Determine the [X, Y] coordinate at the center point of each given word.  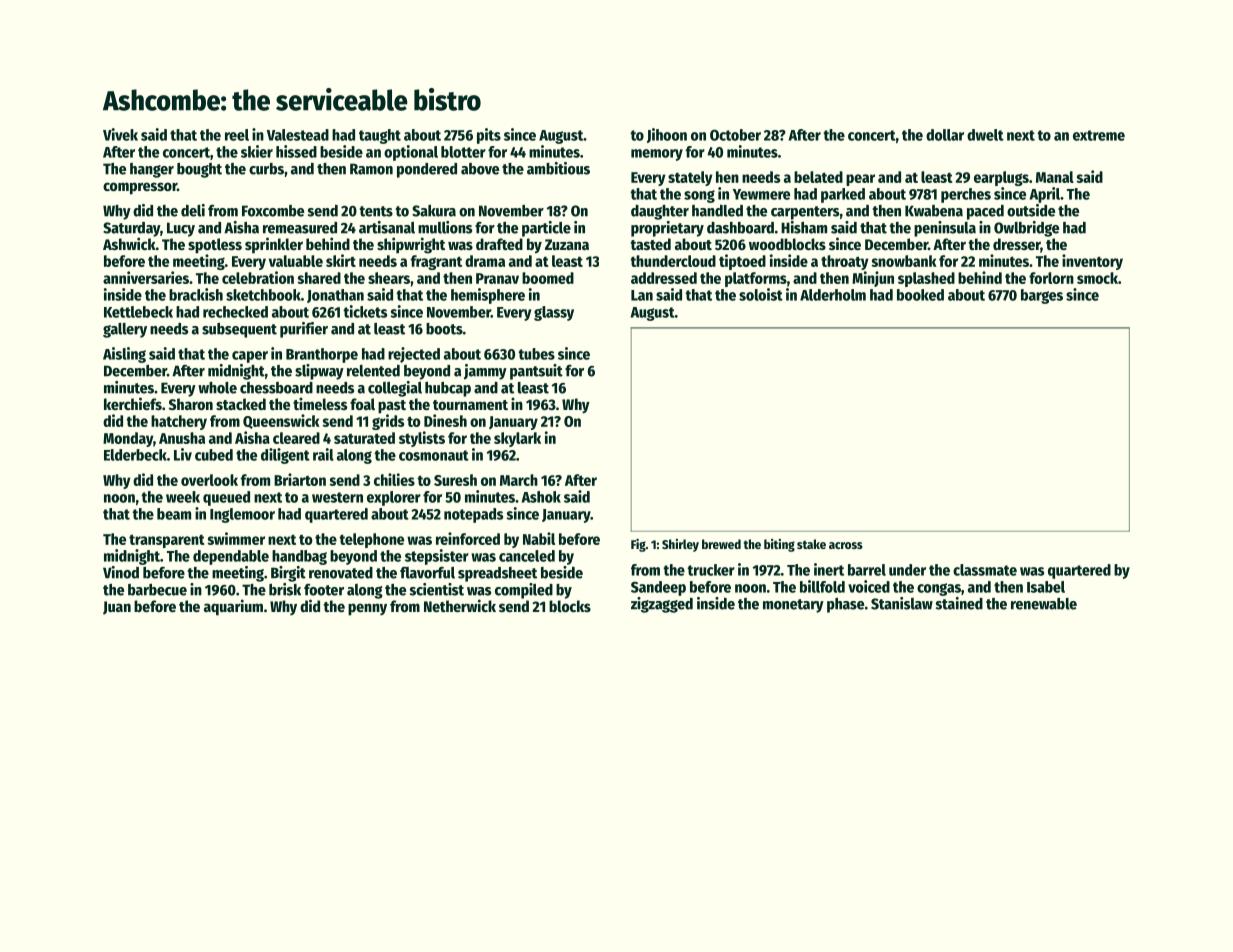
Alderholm [833, 295]
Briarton [300, 479]
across [846, 545]
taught [380, 136]
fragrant [436, 262]
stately [690, 178]
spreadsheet [497, 574]
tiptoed [742, 262]
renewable [1044, 604]
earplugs [1001, 178]
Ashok [541, 497]
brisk [285, 589]
